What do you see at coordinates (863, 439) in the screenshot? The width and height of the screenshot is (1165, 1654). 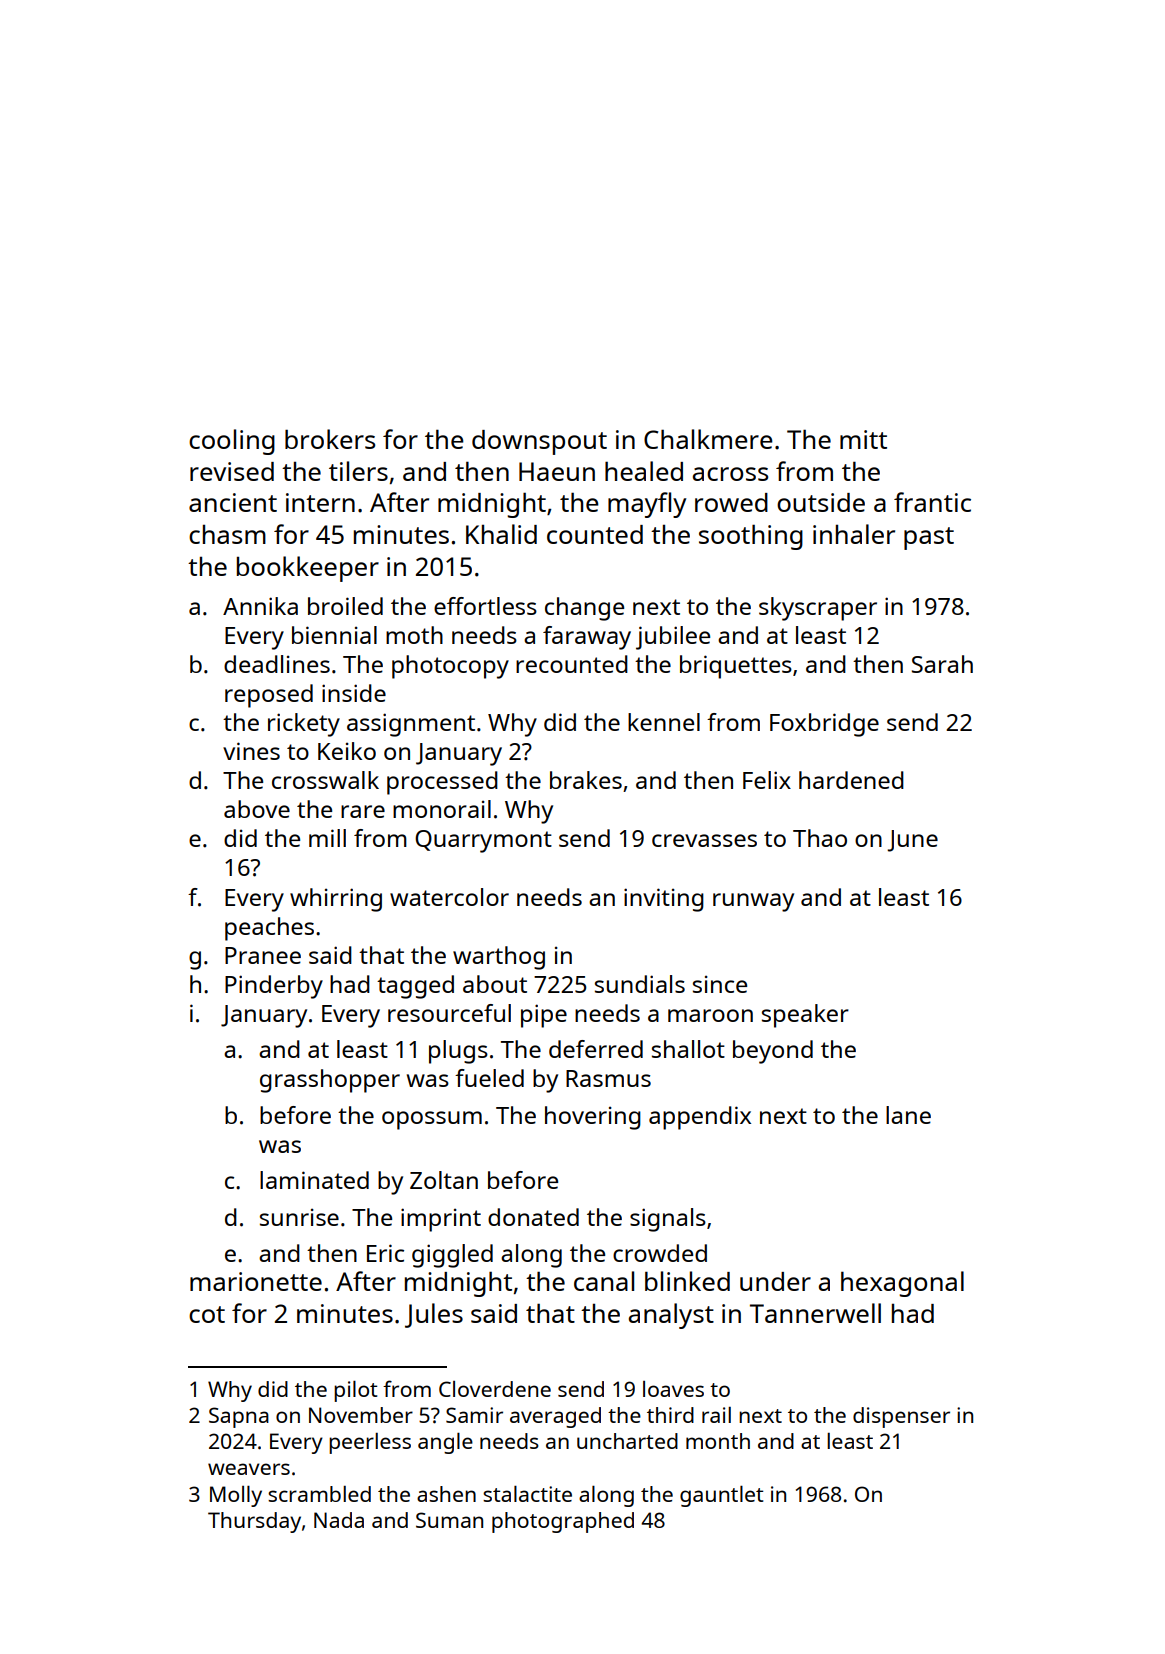 I see `mitt` at bounding box center [863, 439].
